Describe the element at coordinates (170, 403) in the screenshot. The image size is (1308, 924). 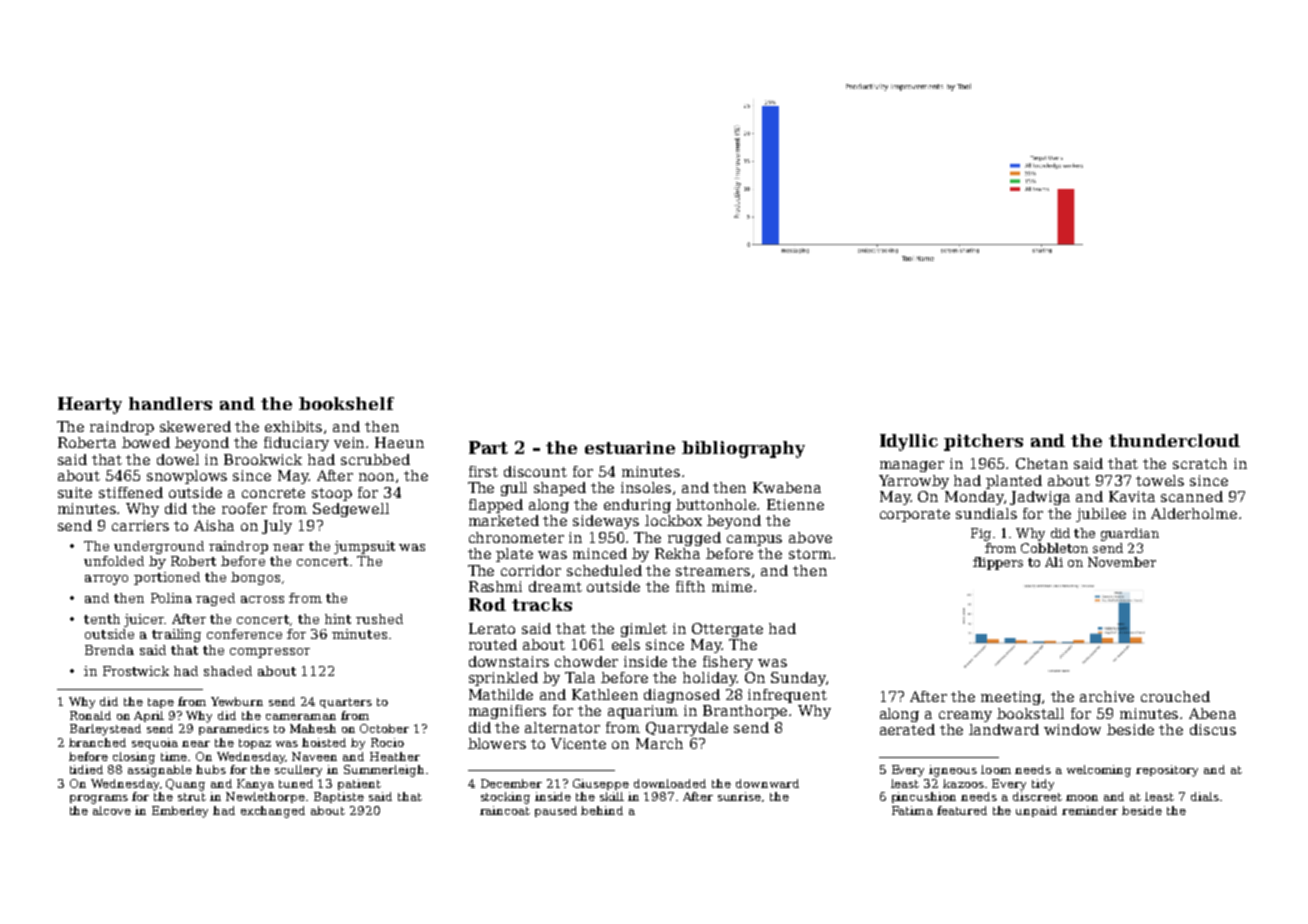
I see `handlers` at that location.
